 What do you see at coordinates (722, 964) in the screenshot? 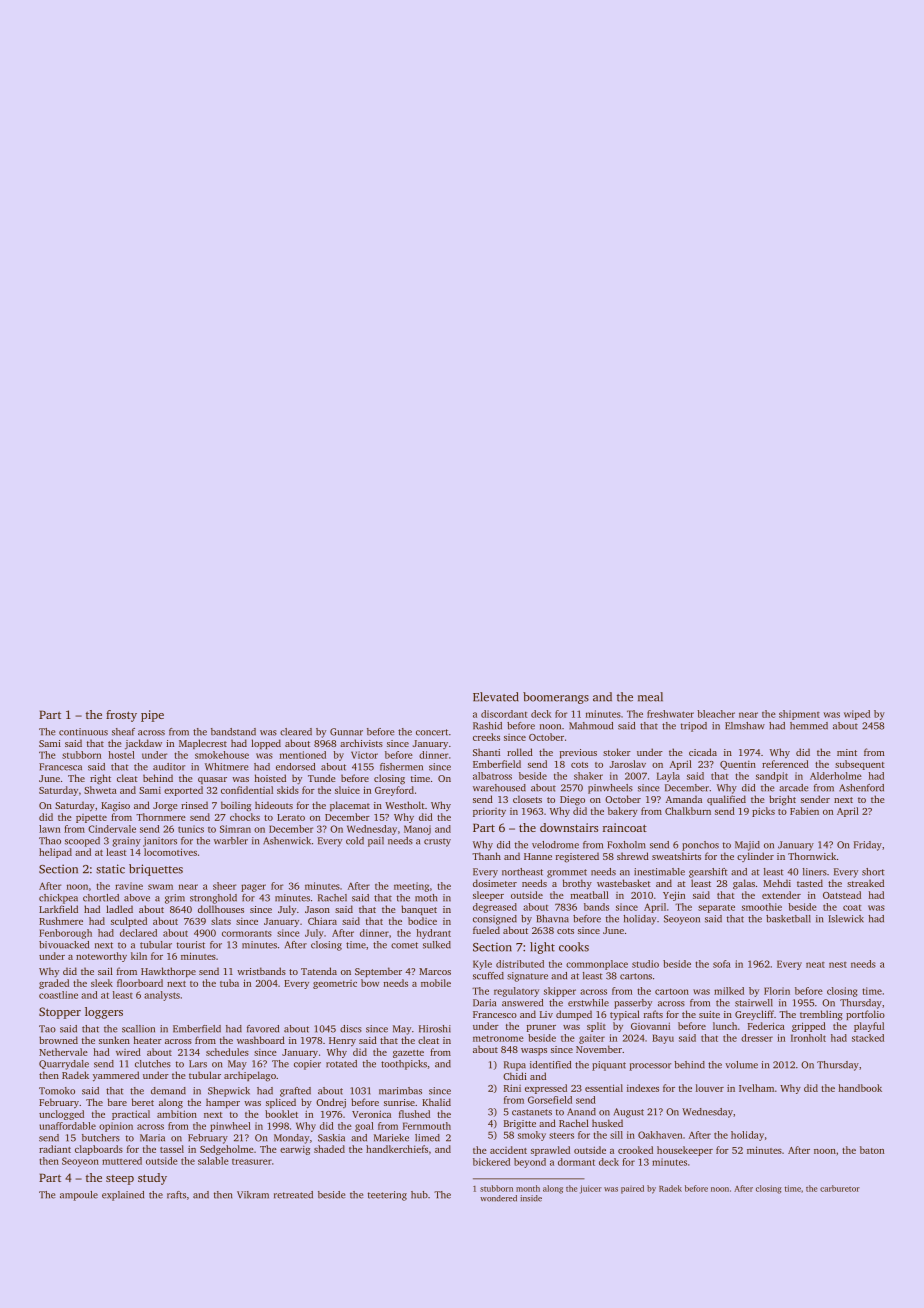
I see `sofa` at bounding box center [722, 964].
